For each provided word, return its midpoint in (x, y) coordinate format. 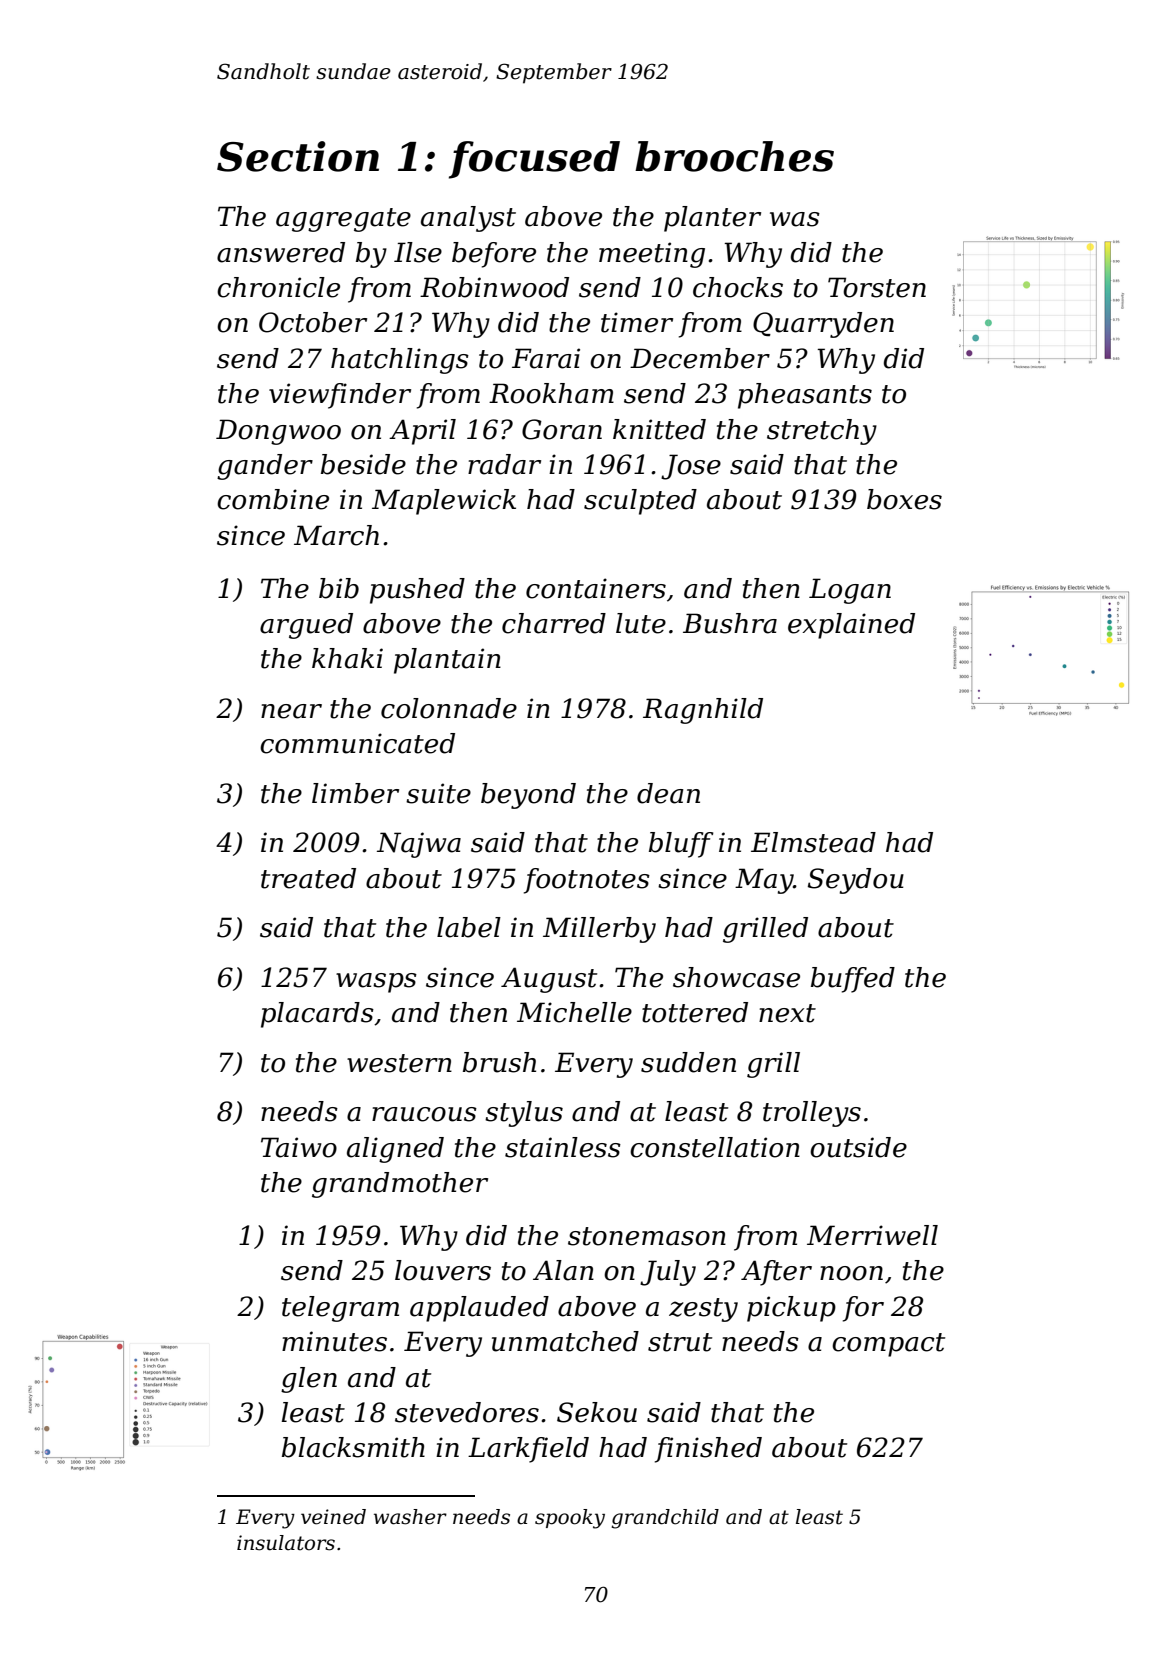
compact (888, 1345)
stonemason (647, 1236)
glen (309, 1380)
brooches (734, 156)
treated (308, 878)
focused (534, 160)
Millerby (599, 930)
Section (298, 156)
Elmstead (813, 842)
